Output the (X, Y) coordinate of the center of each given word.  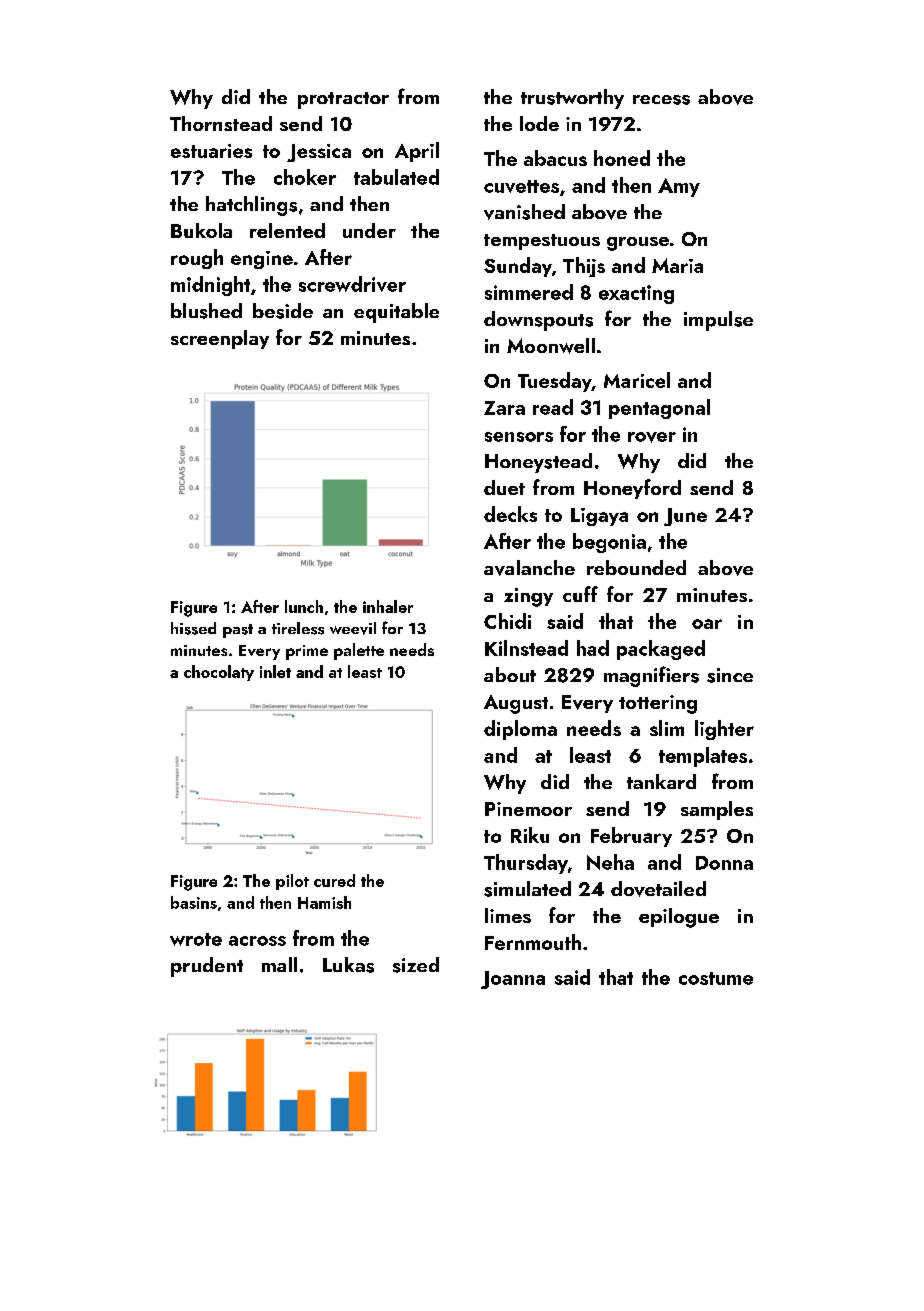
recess (661, 100)
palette (359, 651)
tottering (658, 704)
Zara (504, 408)
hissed (193, 628)
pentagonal (659, 409)
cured (334, 880)
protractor (343, 100)
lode (539, 123)
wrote (196, 939)
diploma (520, 730)
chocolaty (219, 673)
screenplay (220, 339)
